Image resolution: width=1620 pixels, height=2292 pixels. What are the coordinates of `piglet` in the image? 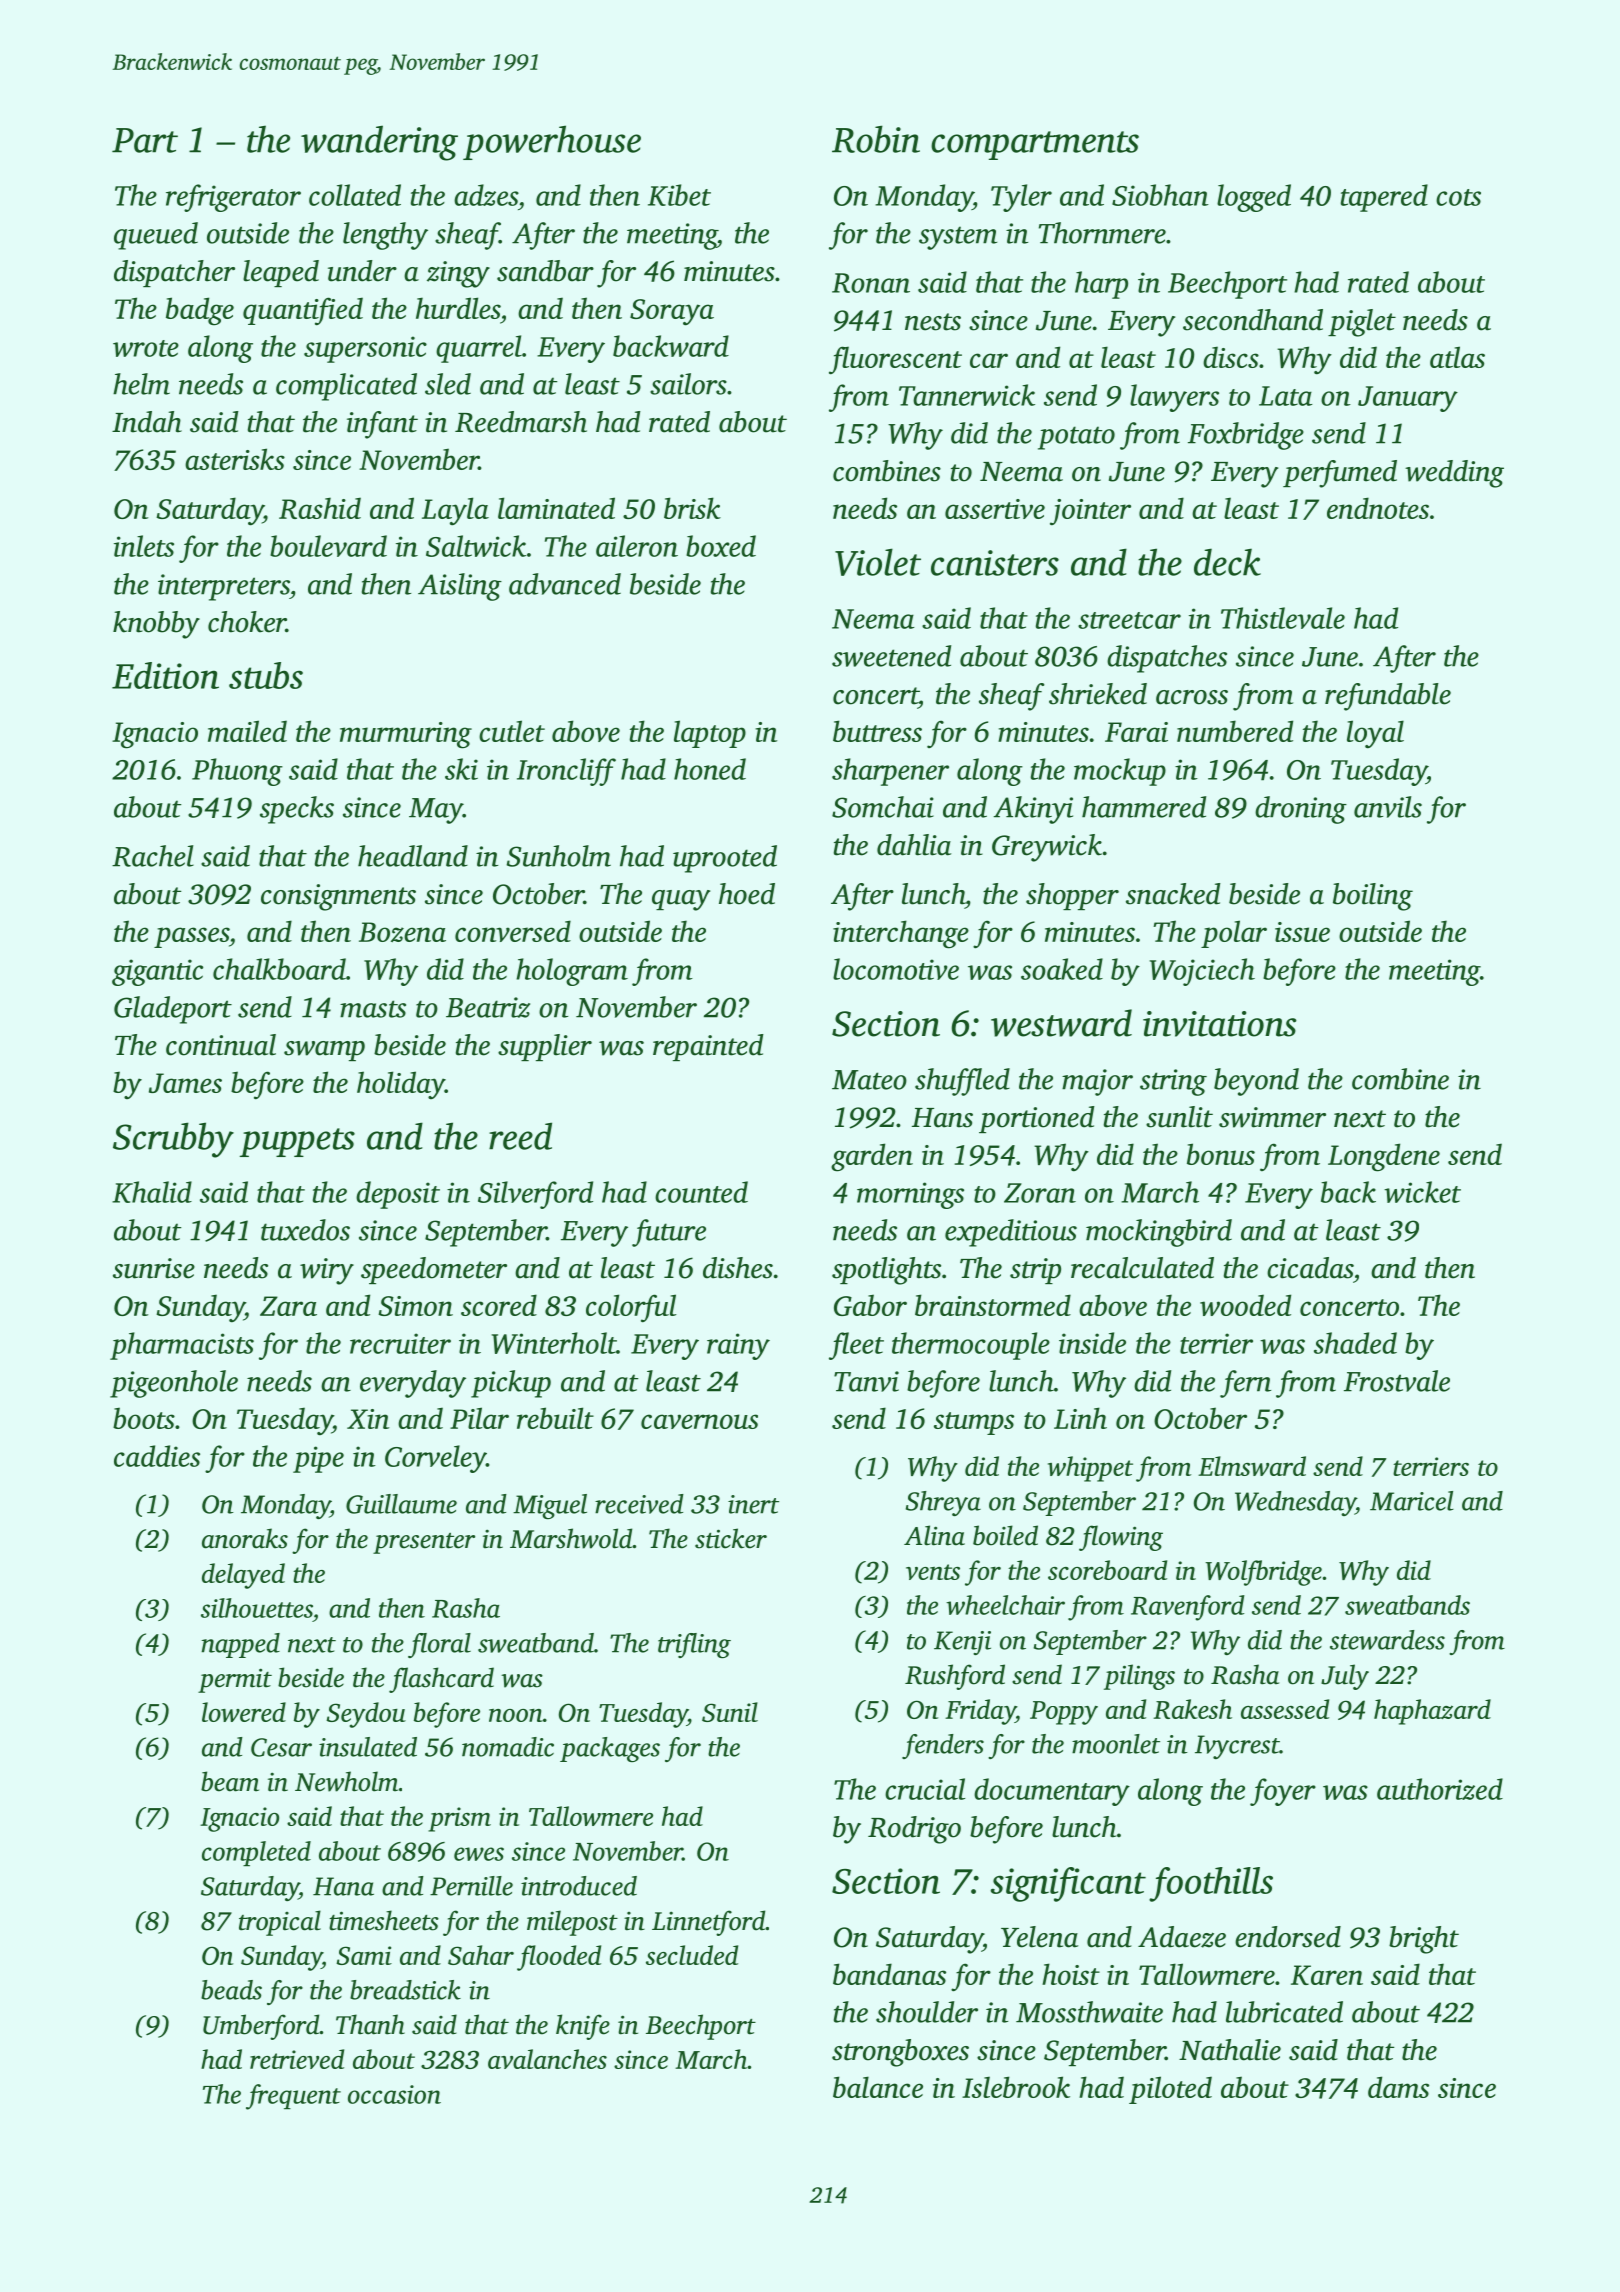 It's located at (1362, 323).
